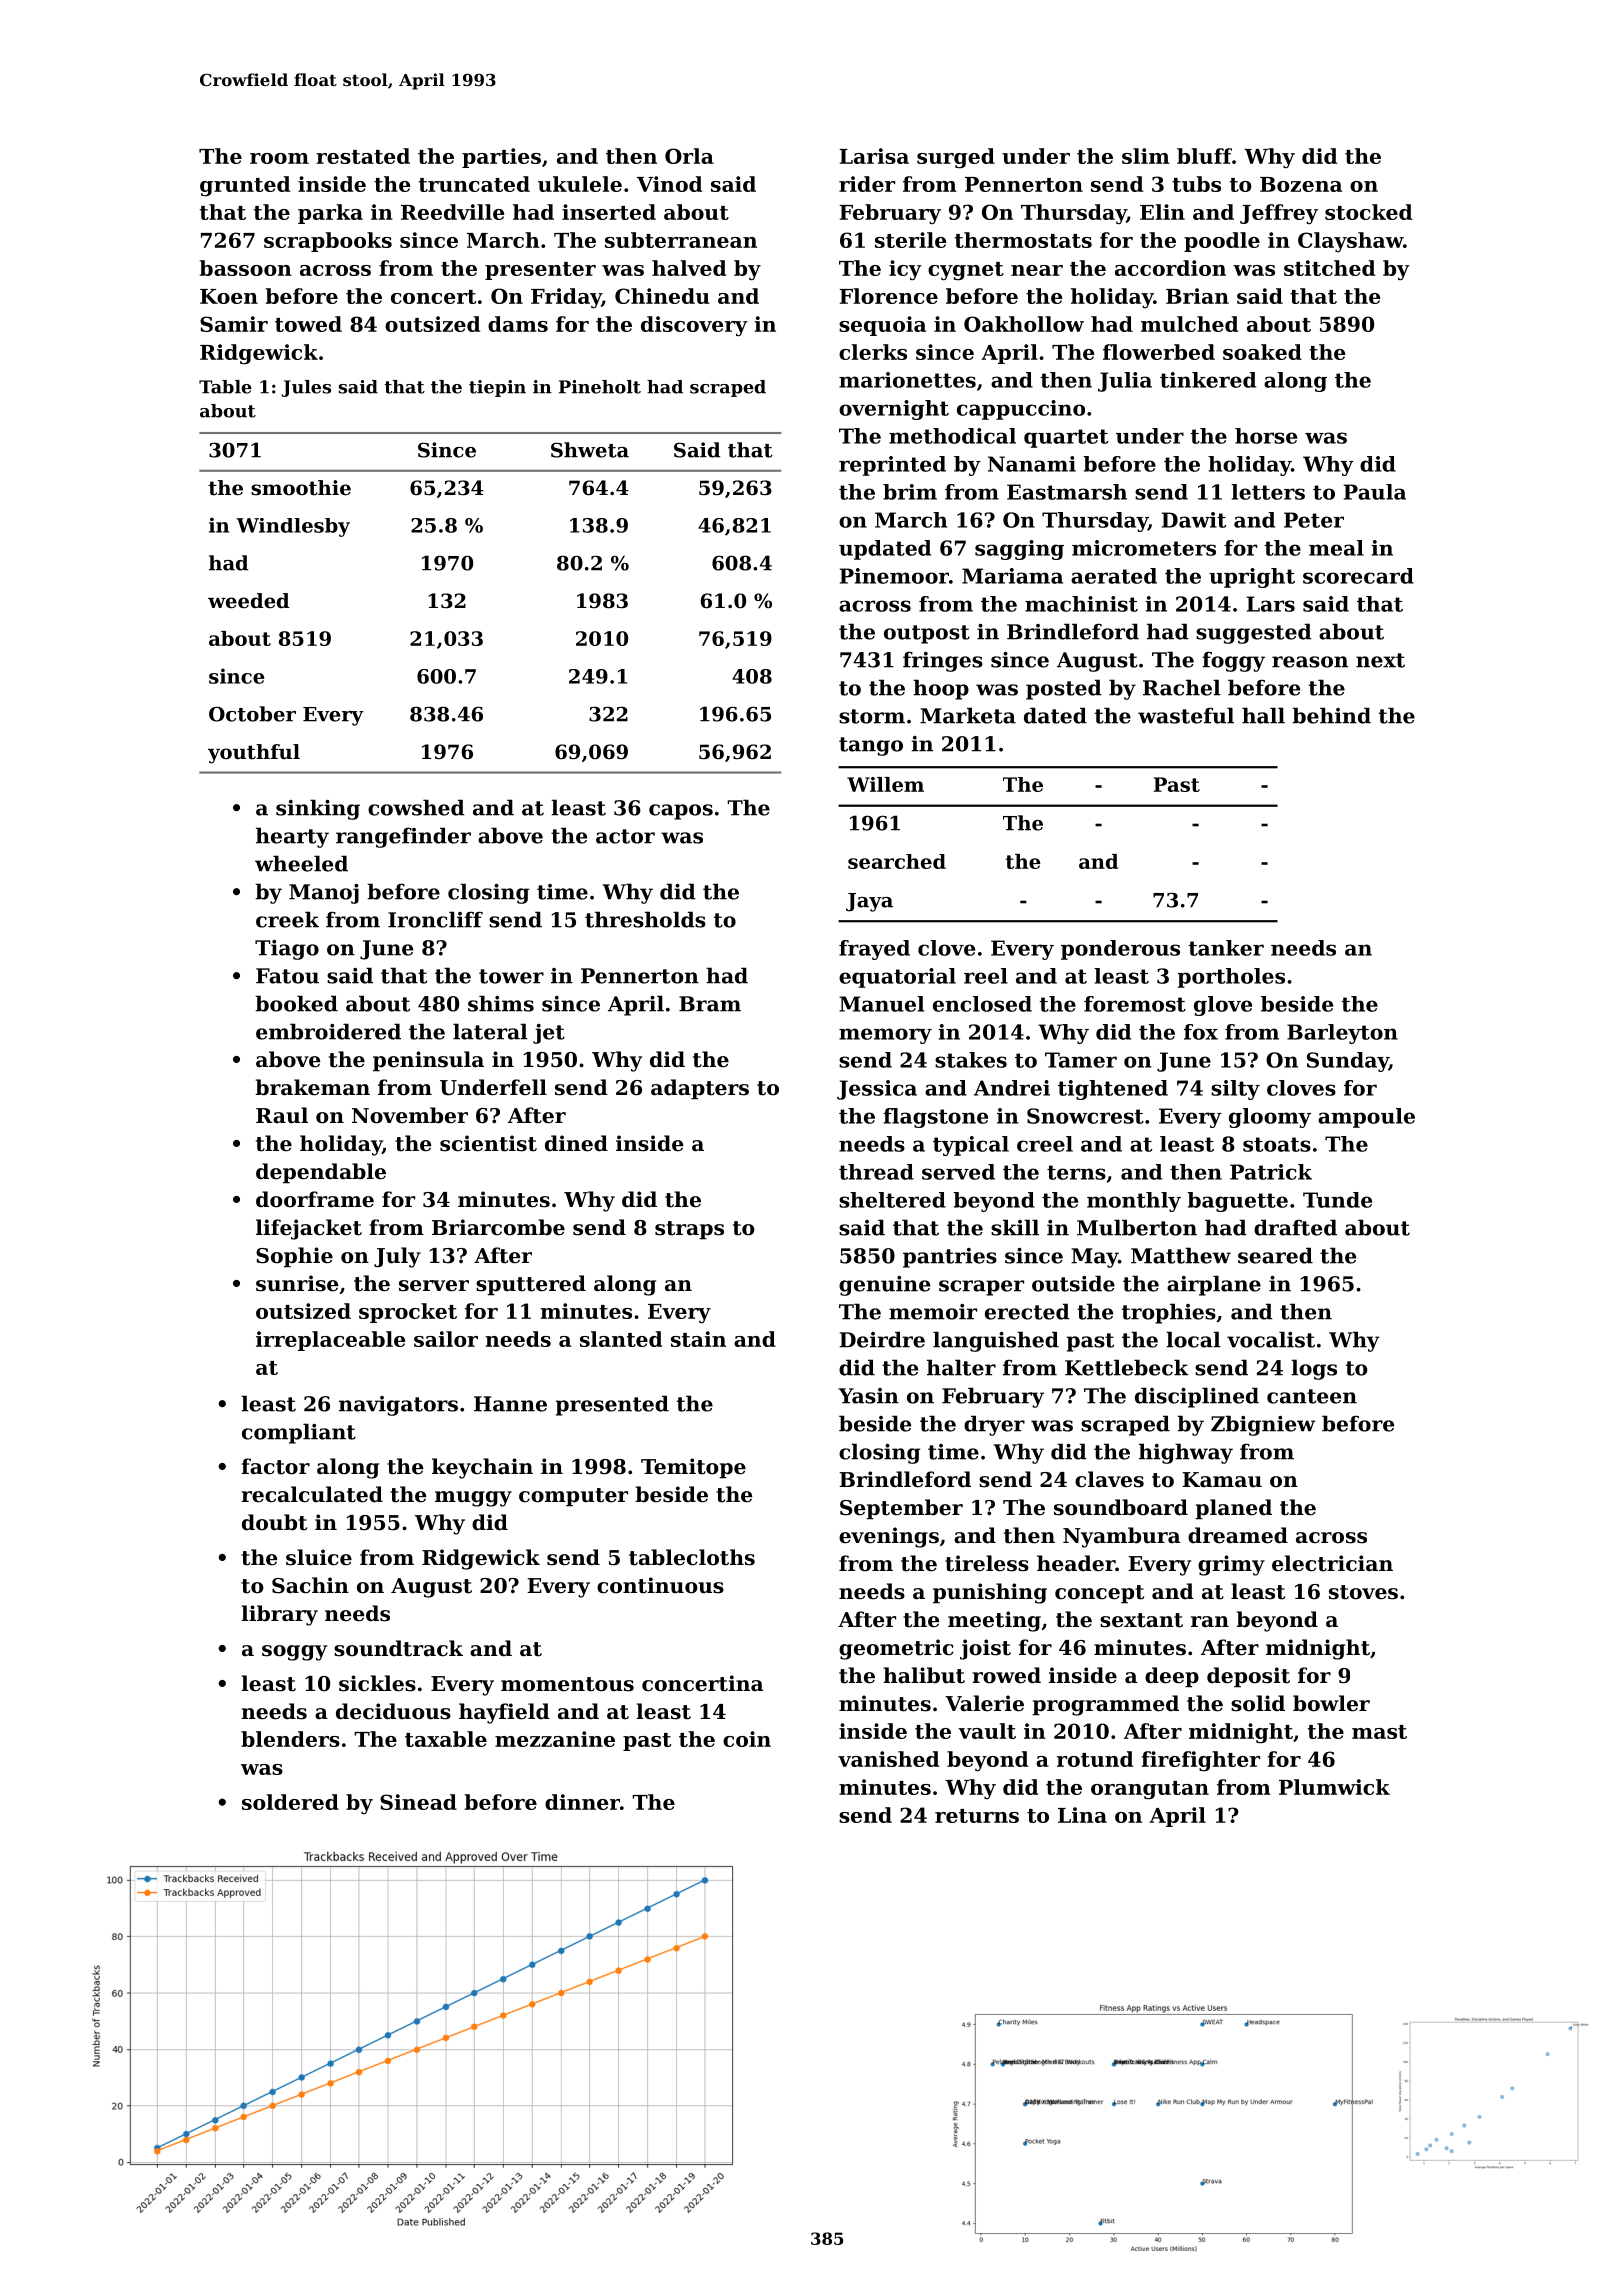  Describe the element at coordinates (279, 158) in the image. I see `room` at that location.
